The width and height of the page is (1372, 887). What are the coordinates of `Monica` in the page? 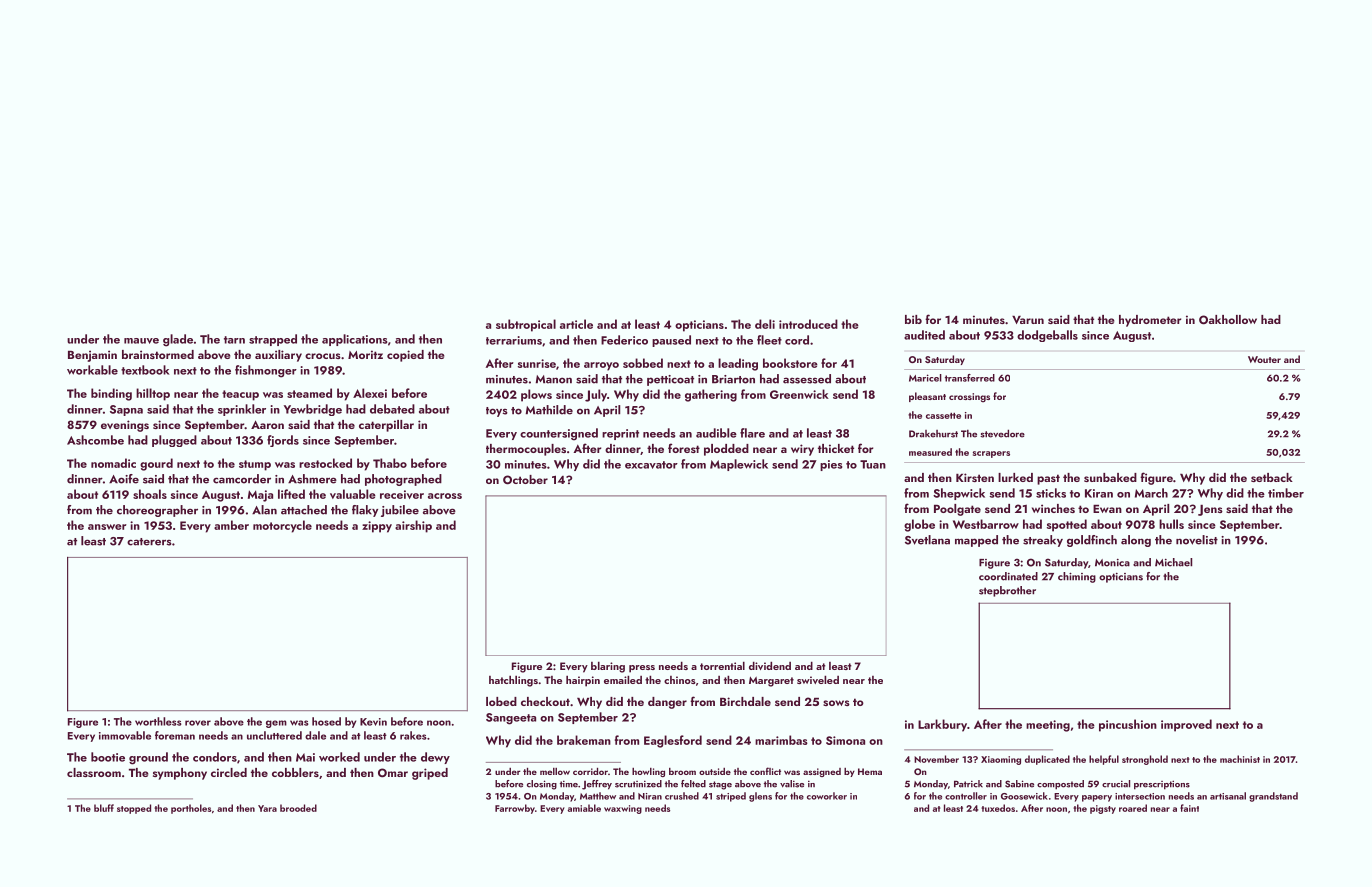 It's located at (1112, 563).
